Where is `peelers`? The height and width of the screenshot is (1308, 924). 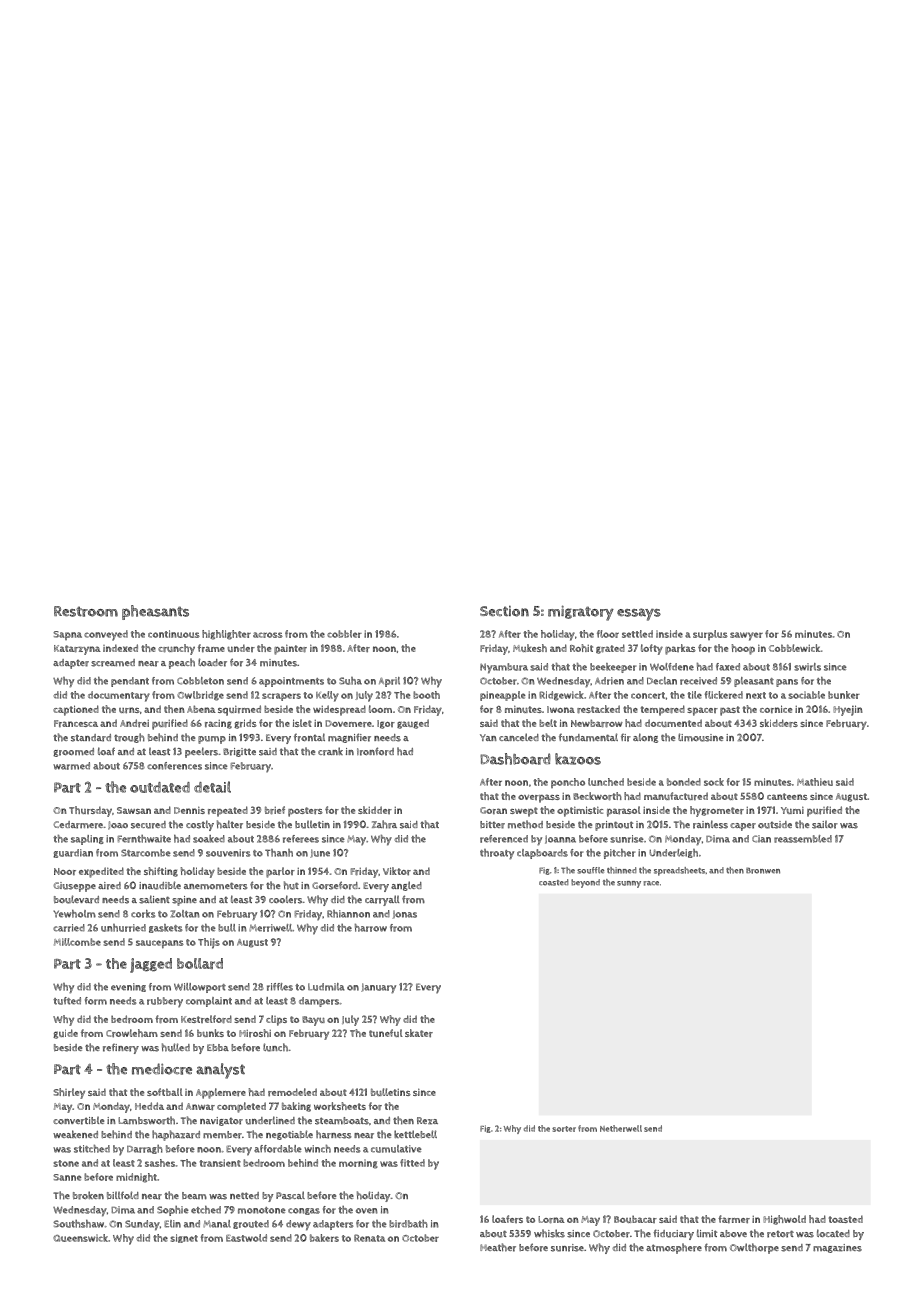 peelers is located at coordinates (201, 752).
